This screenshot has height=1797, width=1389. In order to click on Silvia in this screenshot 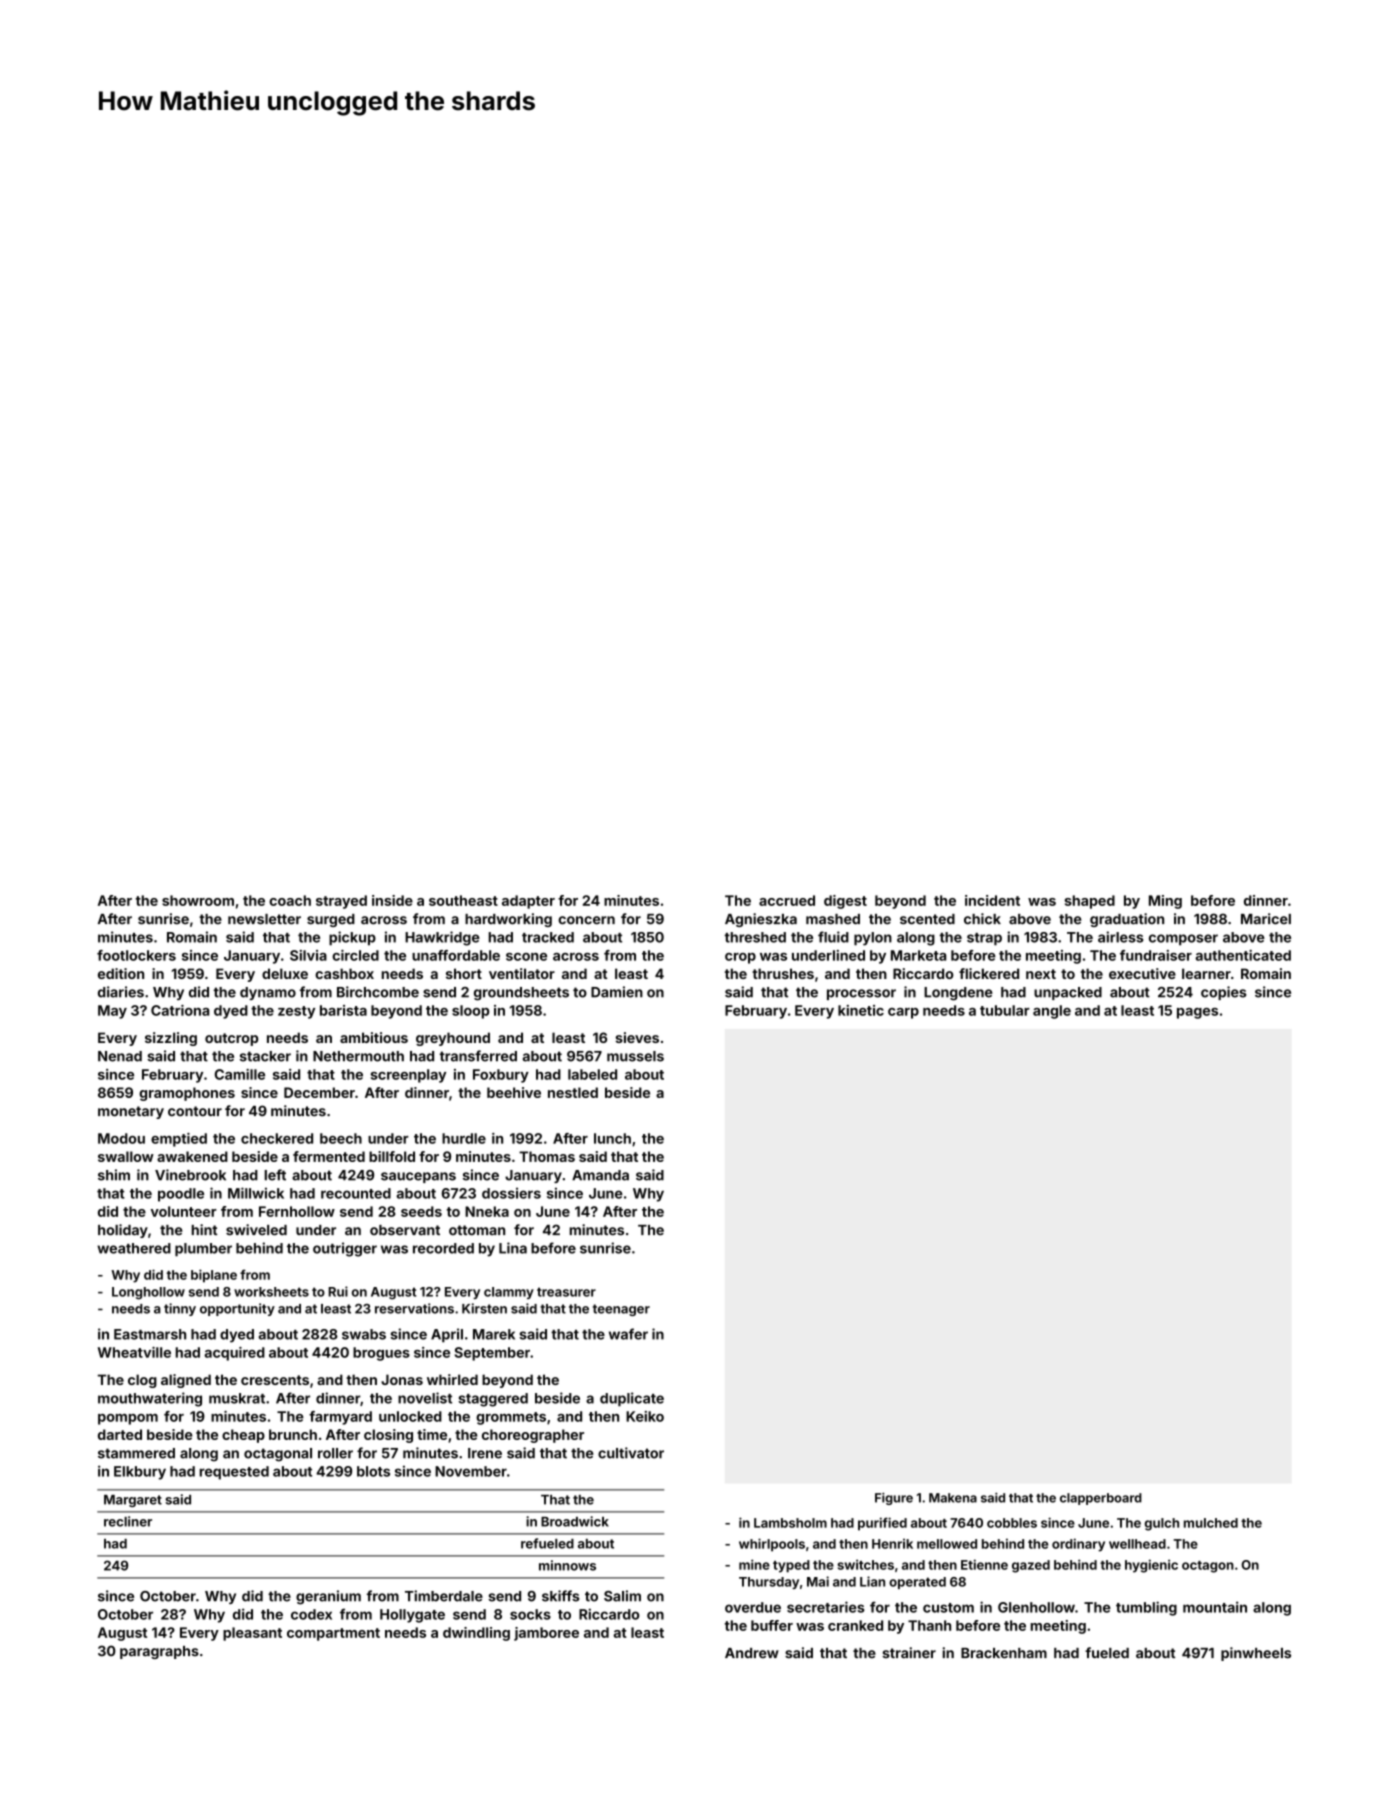, I will do `click(308, 955)`.
